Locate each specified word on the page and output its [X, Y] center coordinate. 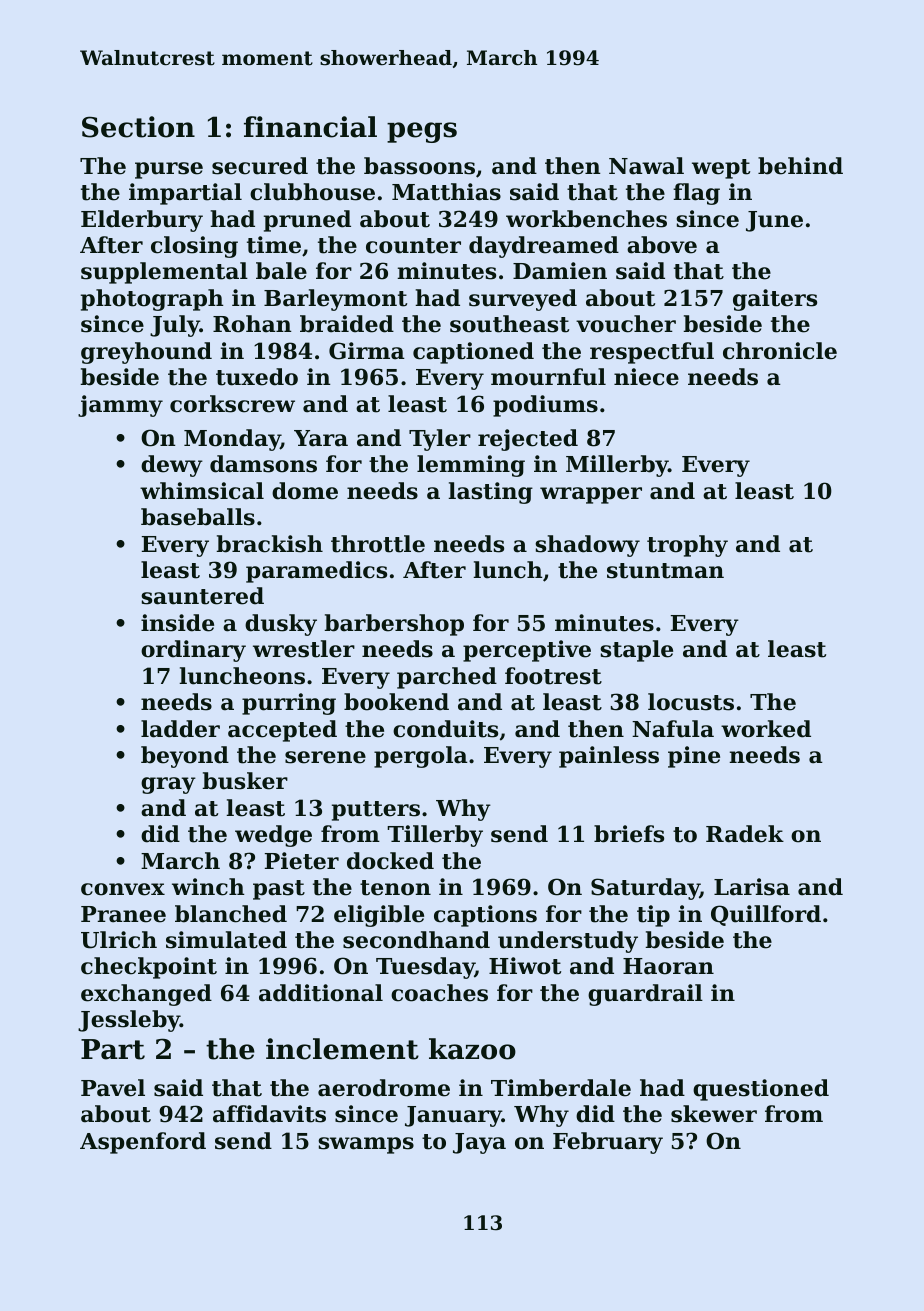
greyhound [146, 353]
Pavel [113, 1088]
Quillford [766, 915]
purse [169, 170]
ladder [180, 729]
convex [123, 889]
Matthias [446, 192]
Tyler [440, 440]
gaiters [775, 300]
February [608, 1143]
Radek [745, 834]
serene [325, 757]
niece [646, 377]
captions [485, 916]
